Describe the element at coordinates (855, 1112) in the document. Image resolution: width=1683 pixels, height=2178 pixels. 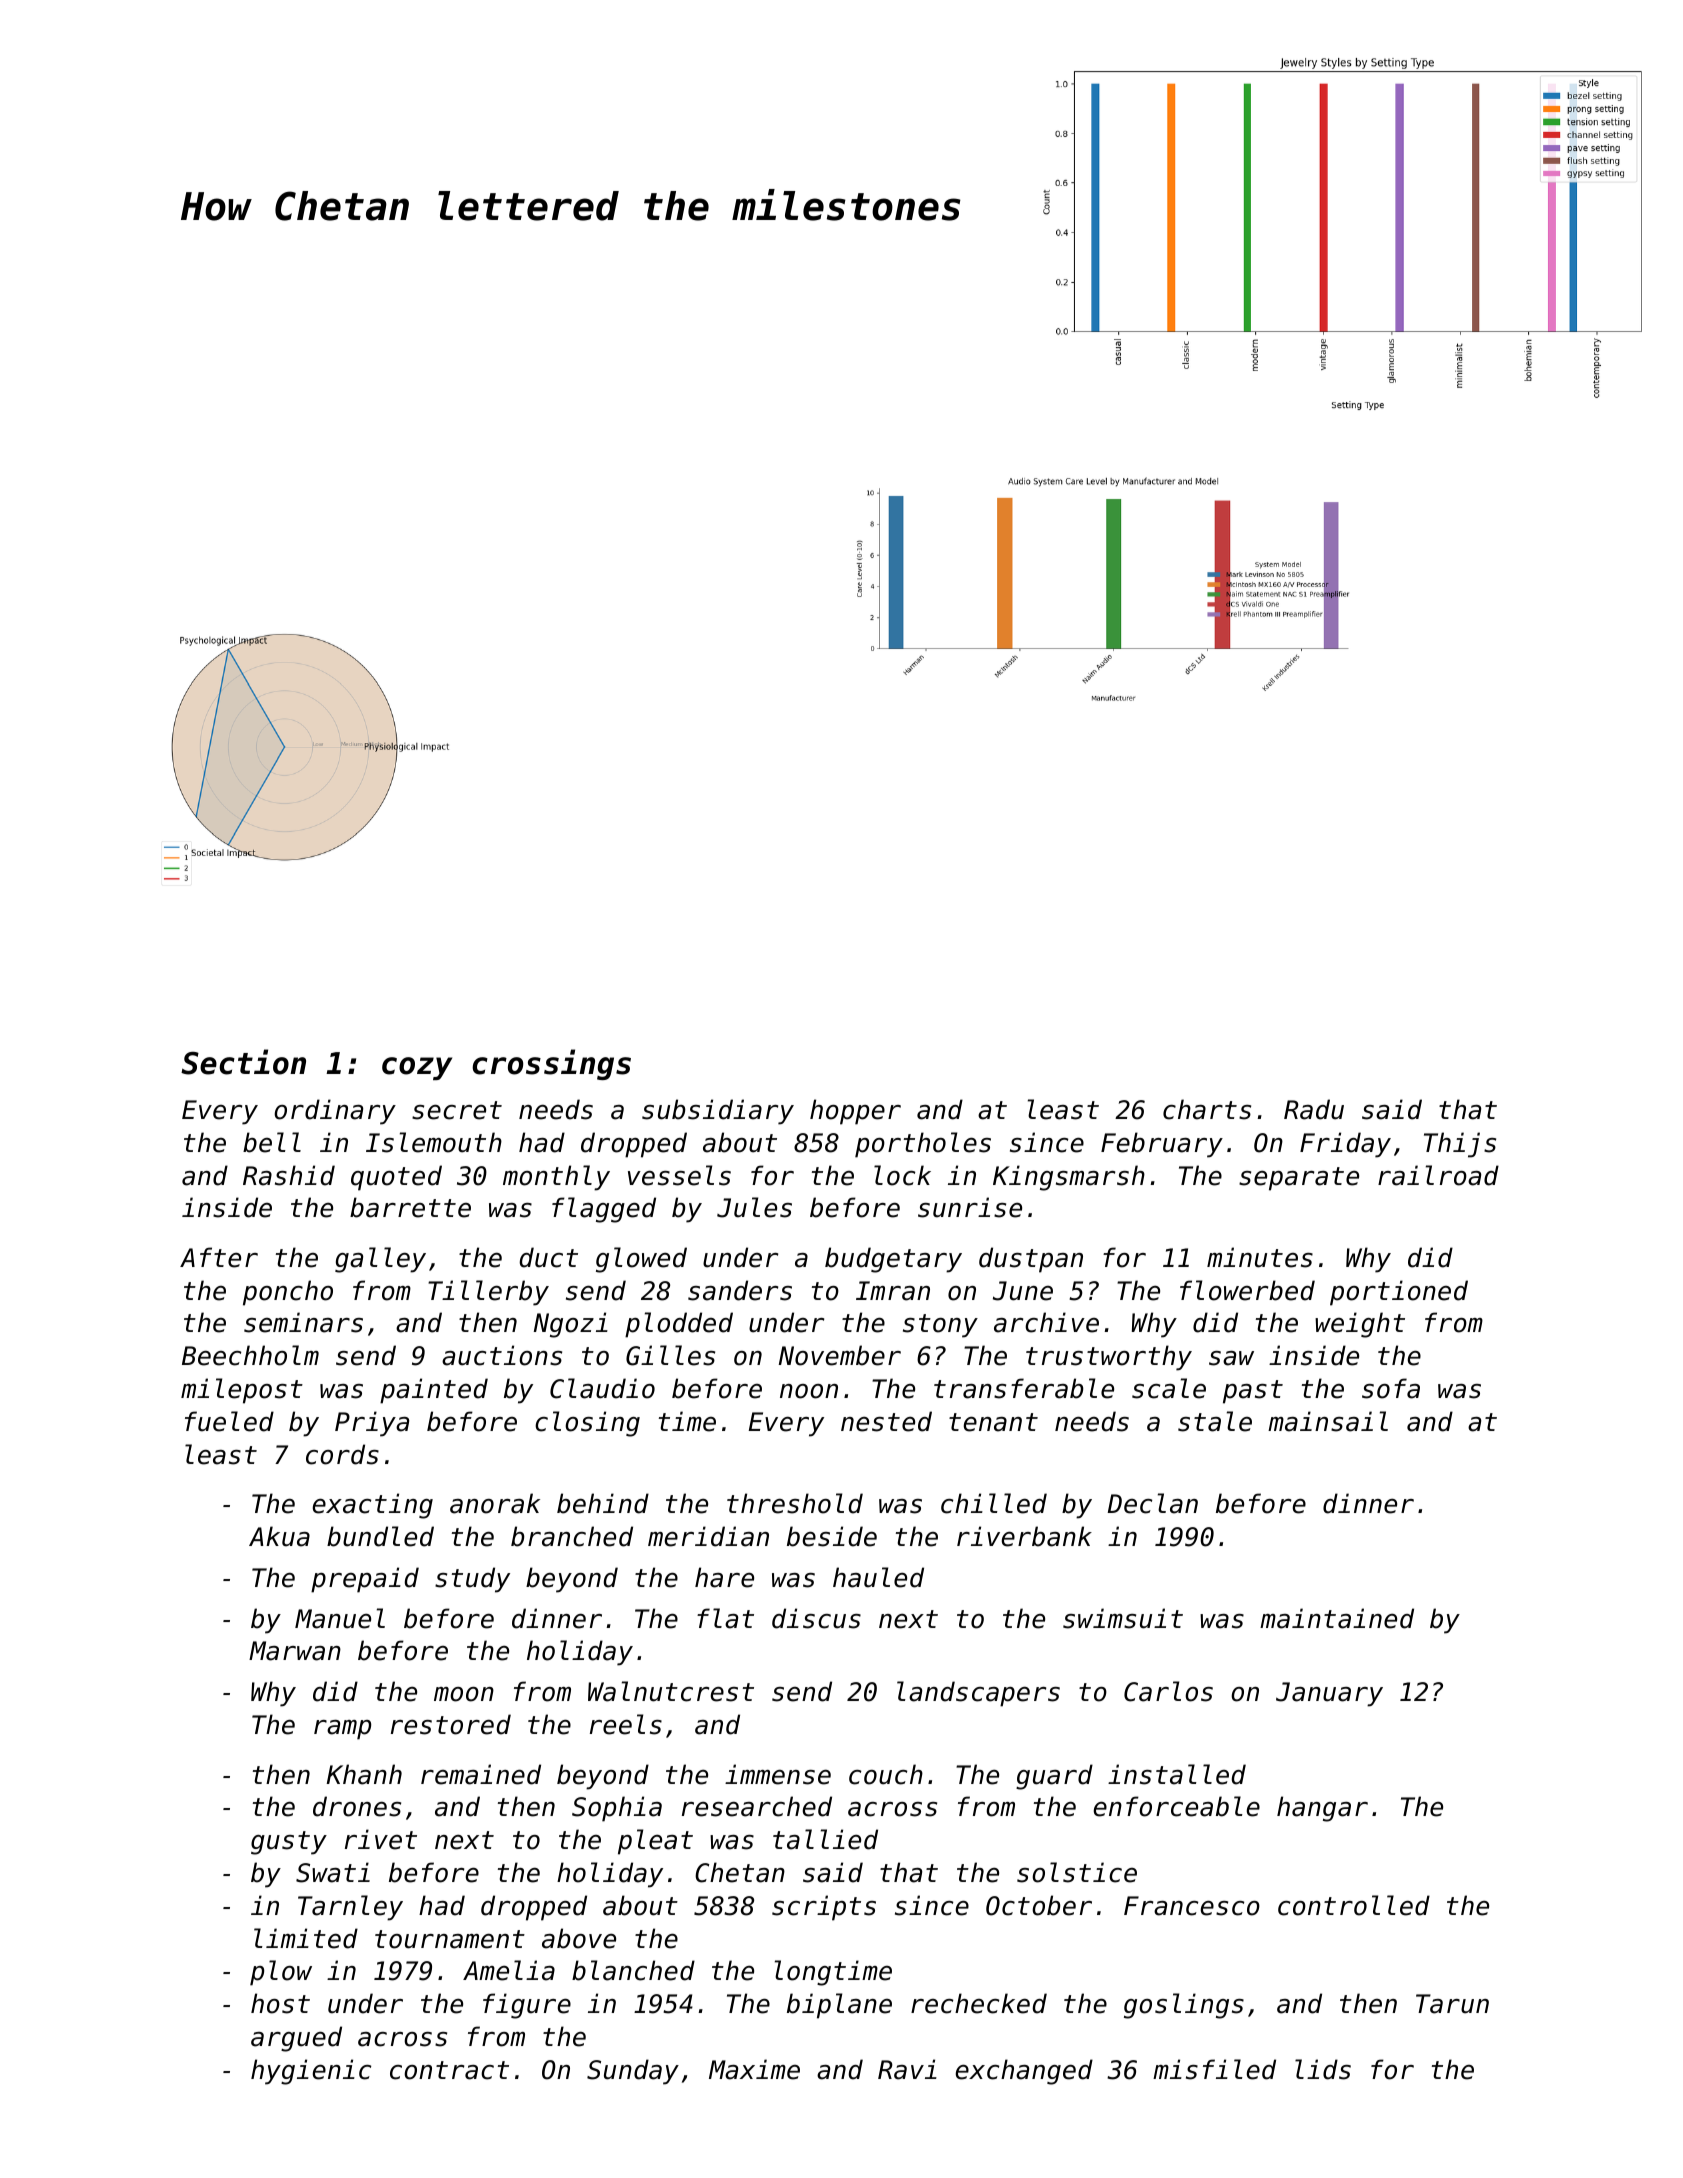
I see `hopper` at that location.
